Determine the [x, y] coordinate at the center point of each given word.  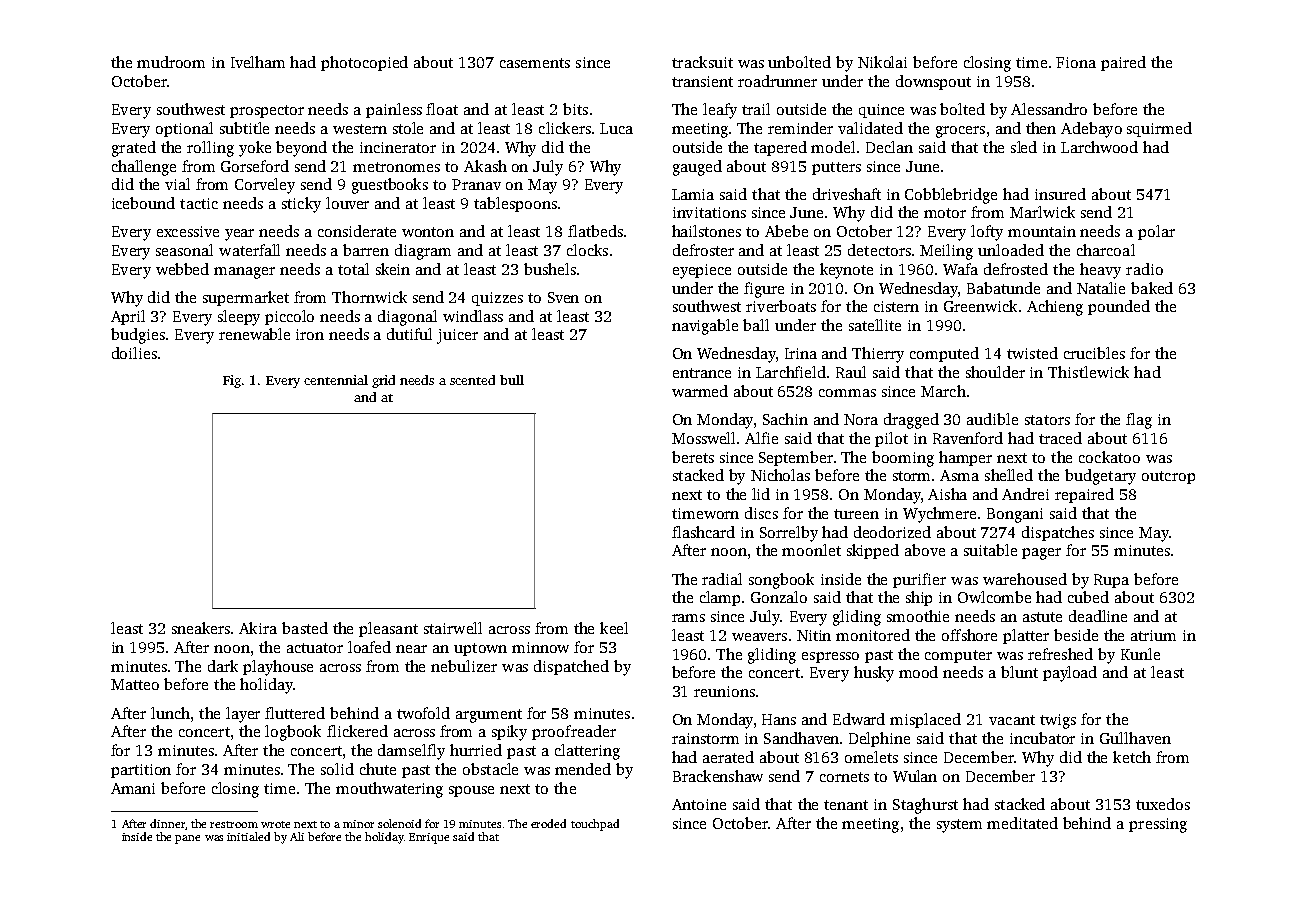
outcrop [1168, 477]
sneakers [201, 628]
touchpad [595, 825]
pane [187, 839]
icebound [143, 203]
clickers [565, 128]
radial [722, 579]
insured [1060, 194]
